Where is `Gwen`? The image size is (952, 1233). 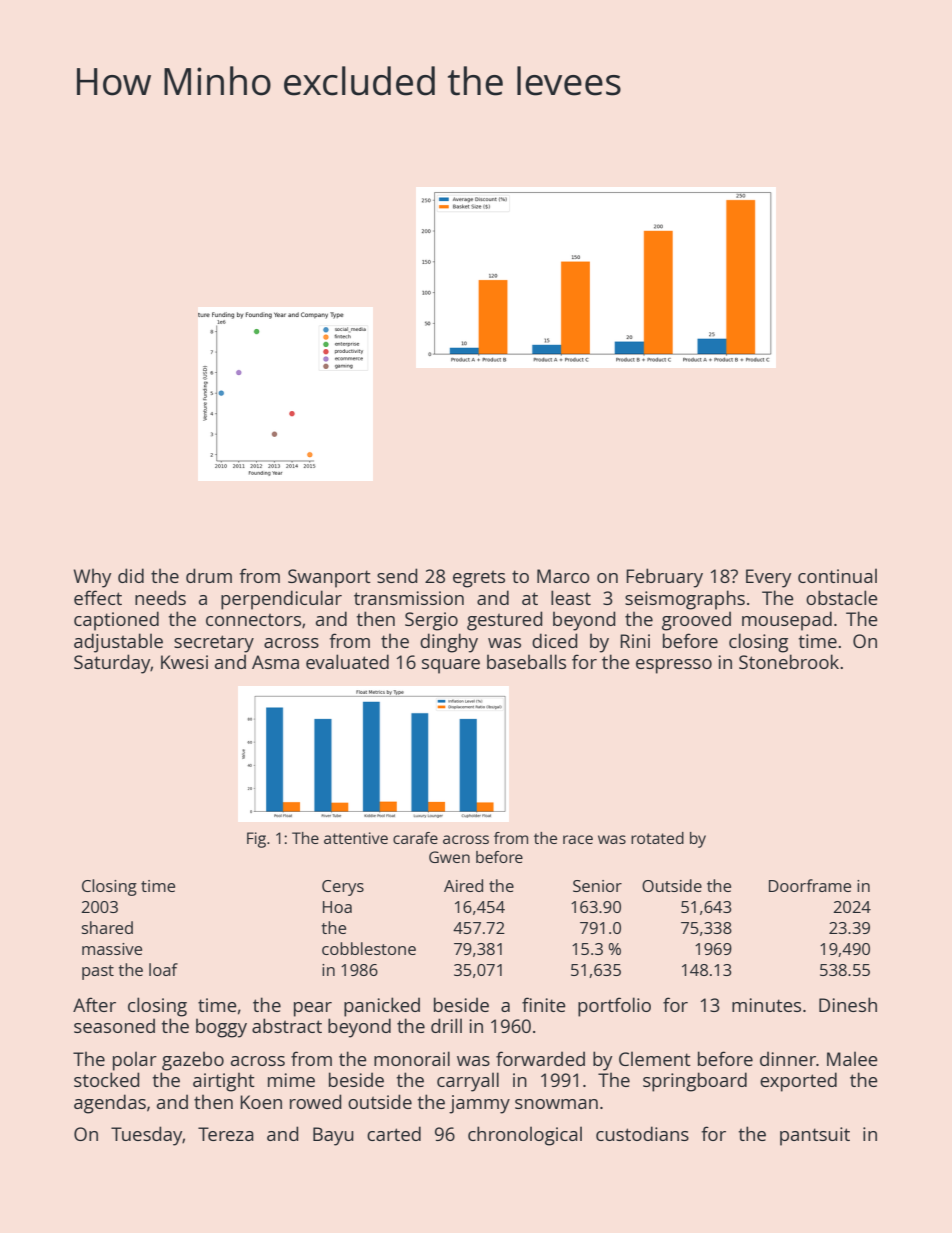
Gwen is located at coordinates (449, 857).
